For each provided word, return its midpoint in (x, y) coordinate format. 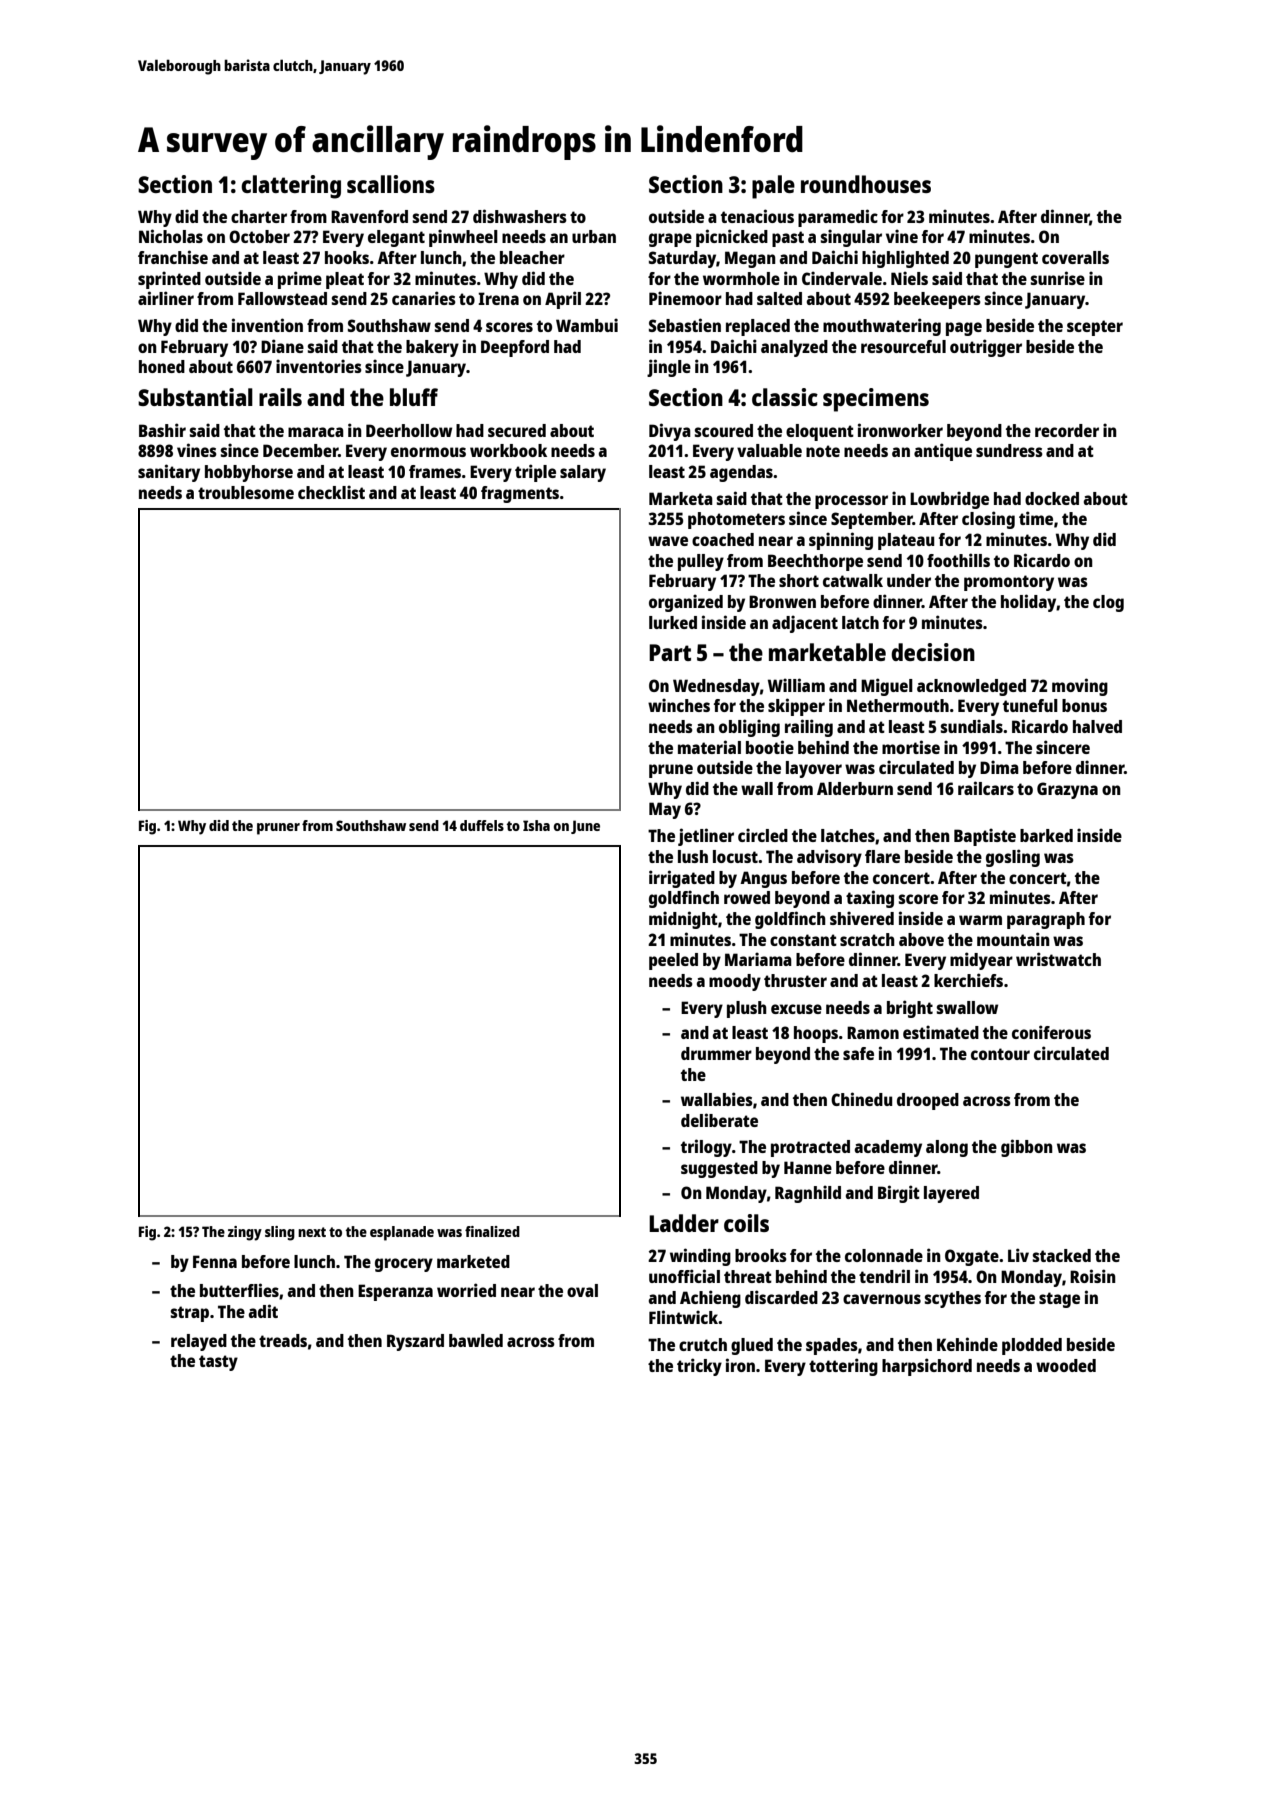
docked (1052, 498)
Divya (670, 432)
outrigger (986, 348)
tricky (699, 1367)
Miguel (887, 687)
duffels (482, 825)
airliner (166, 298)
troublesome (246, 492)
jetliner (706, 837)
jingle (669, 368)
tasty (218, 1363)
